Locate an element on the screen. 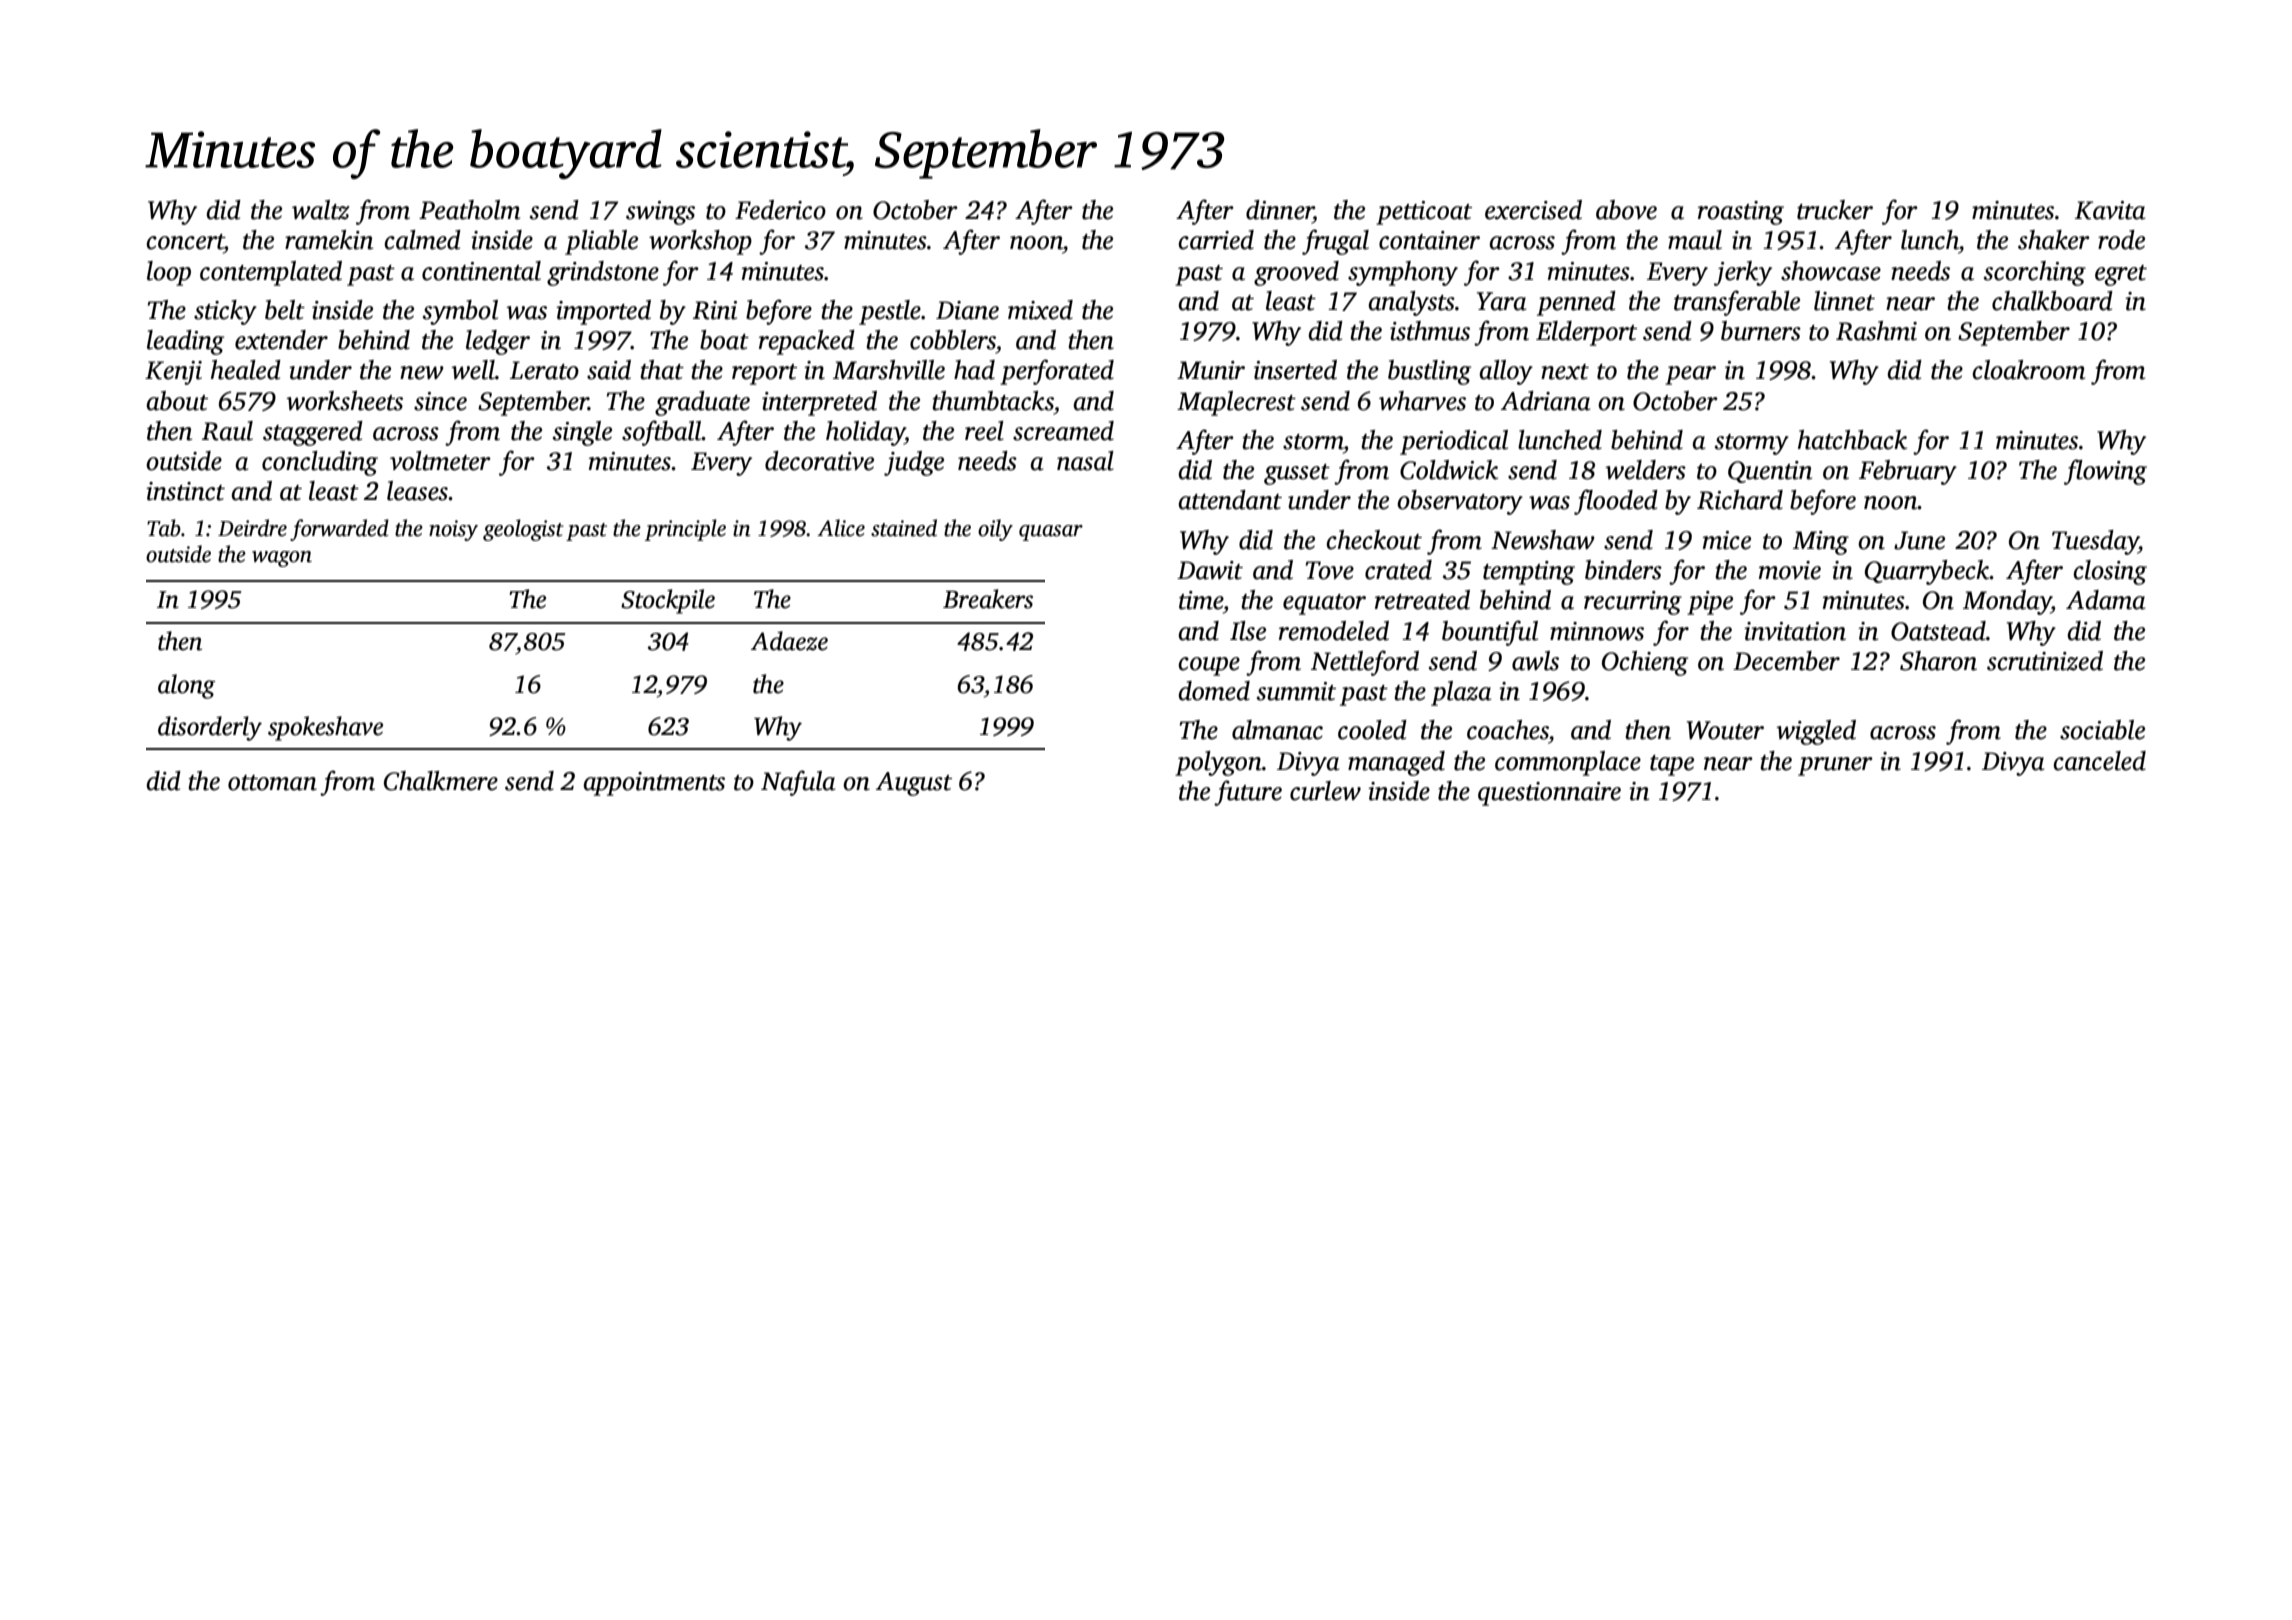  plaza is located at coordinates (1461, 693).
